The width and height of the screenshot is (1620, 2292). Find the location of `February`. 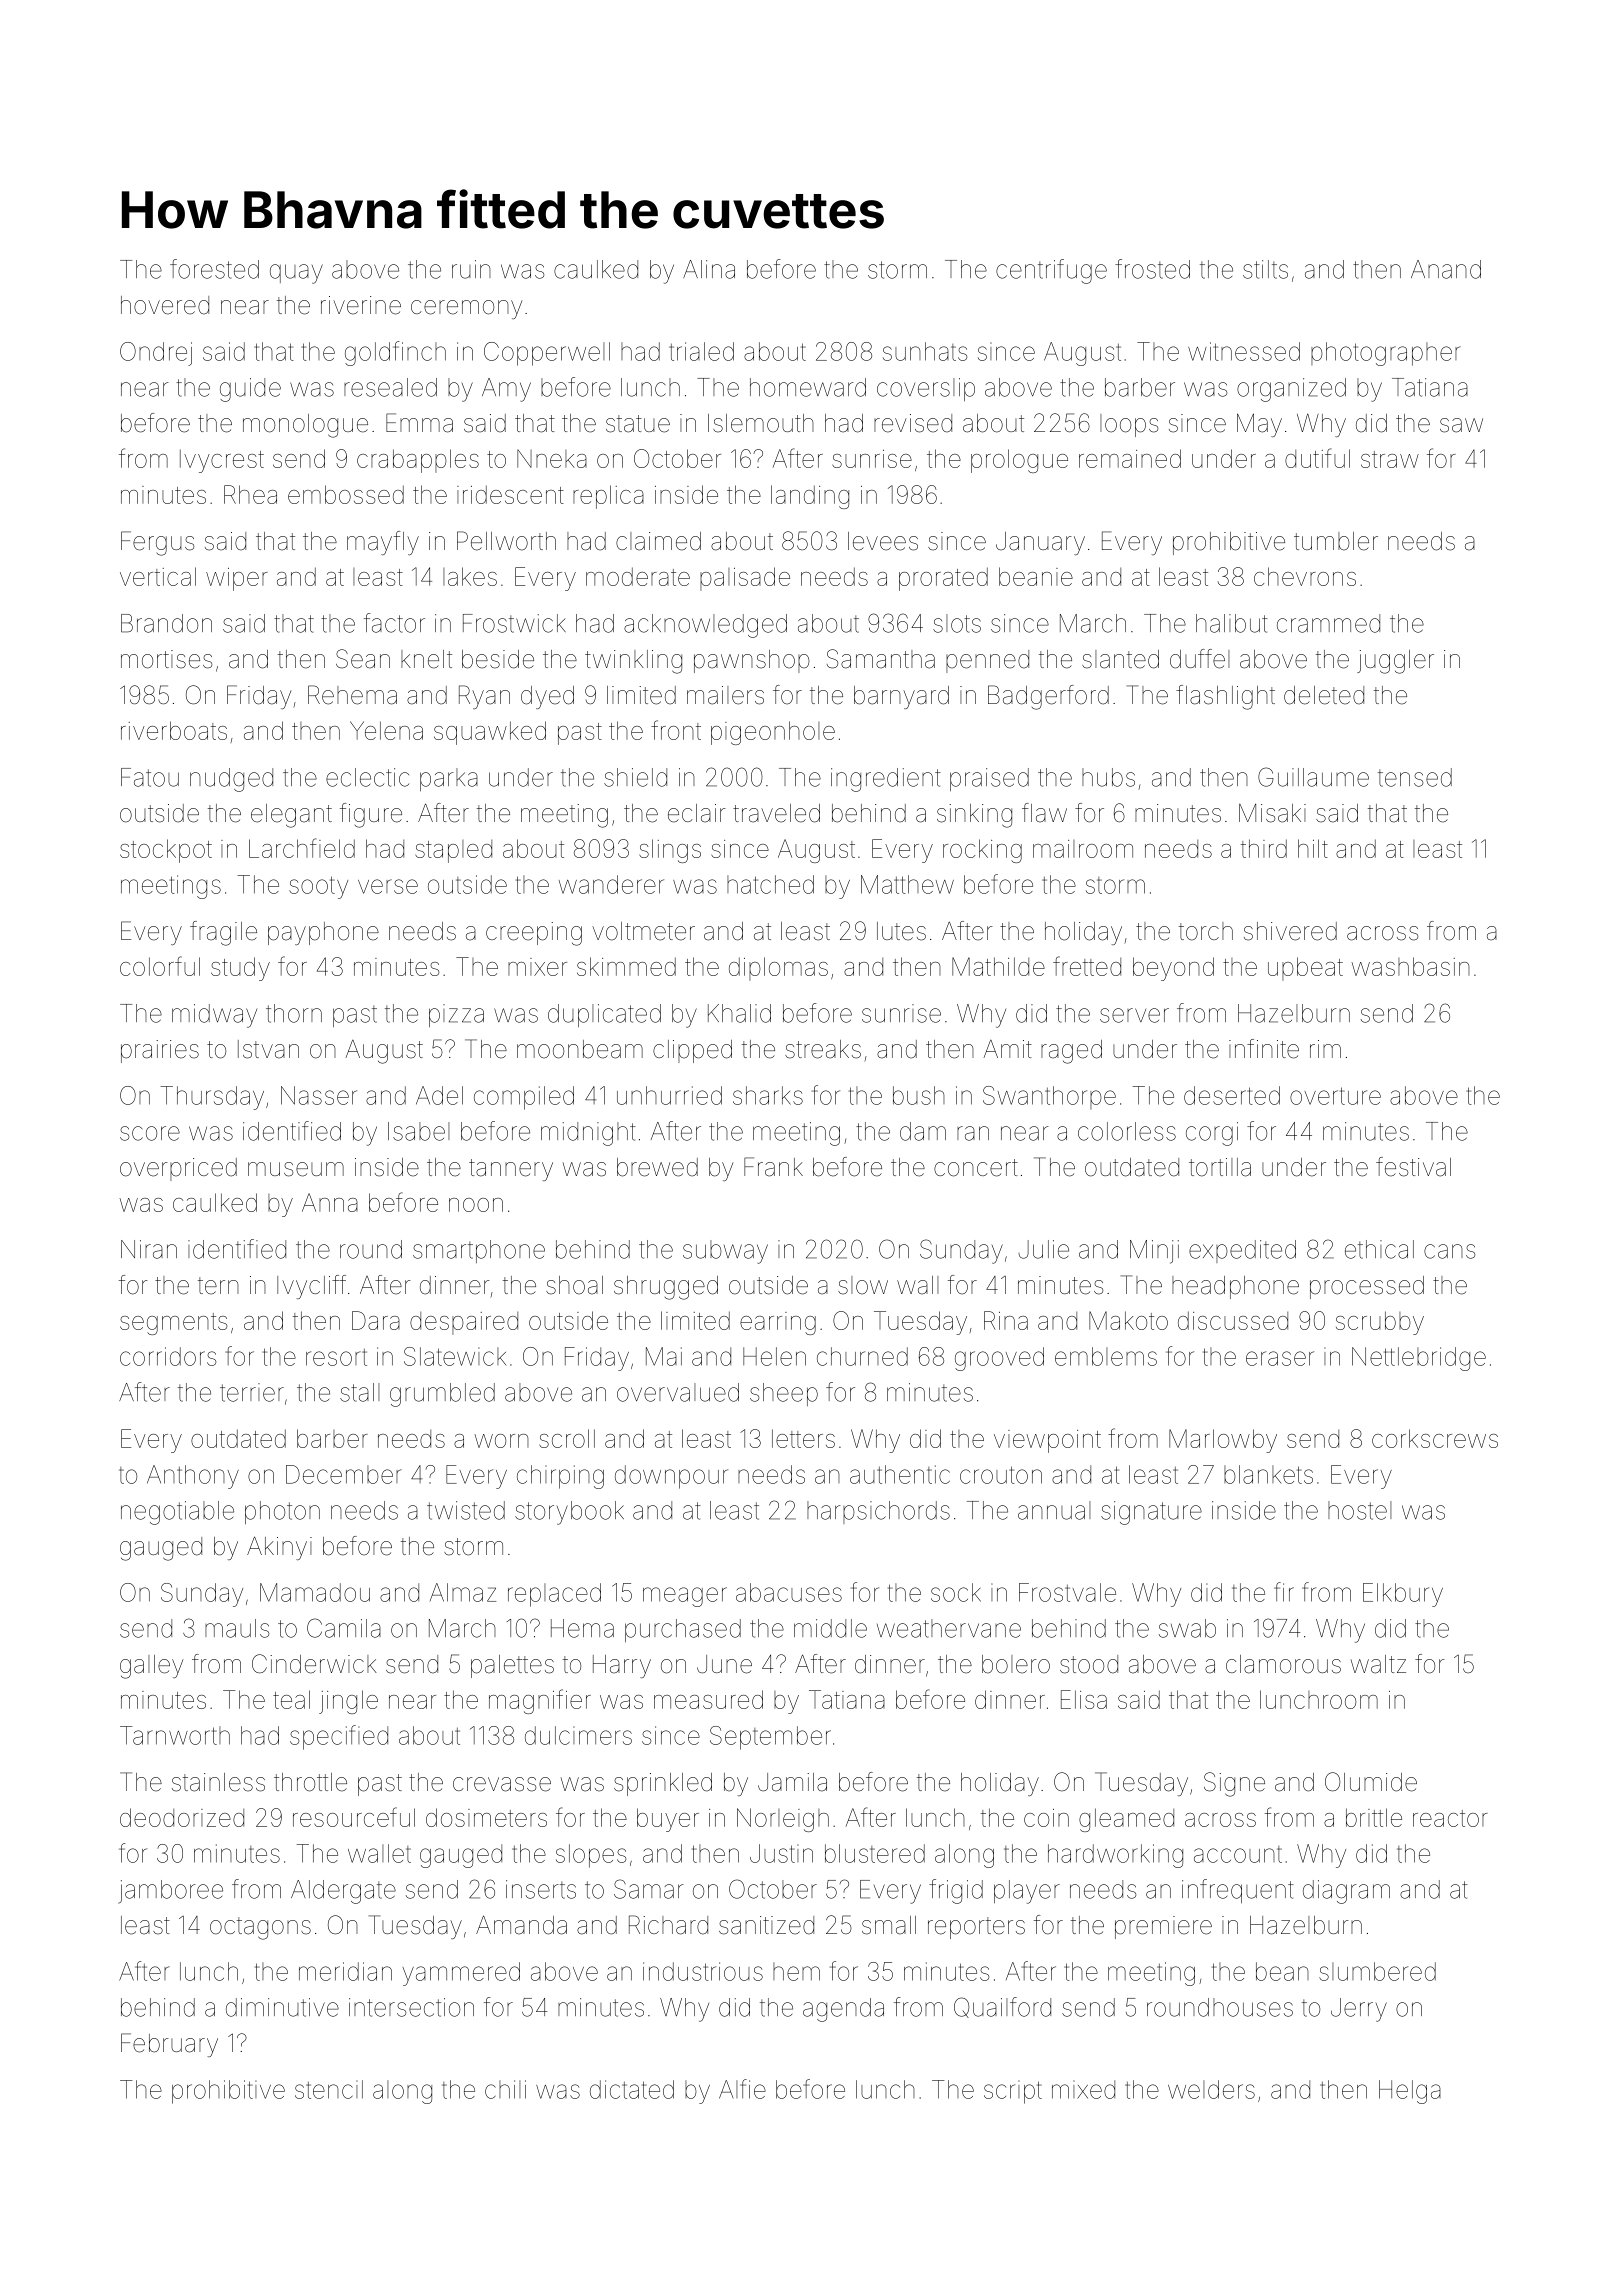

February is located at coordinates (169, 2045).
